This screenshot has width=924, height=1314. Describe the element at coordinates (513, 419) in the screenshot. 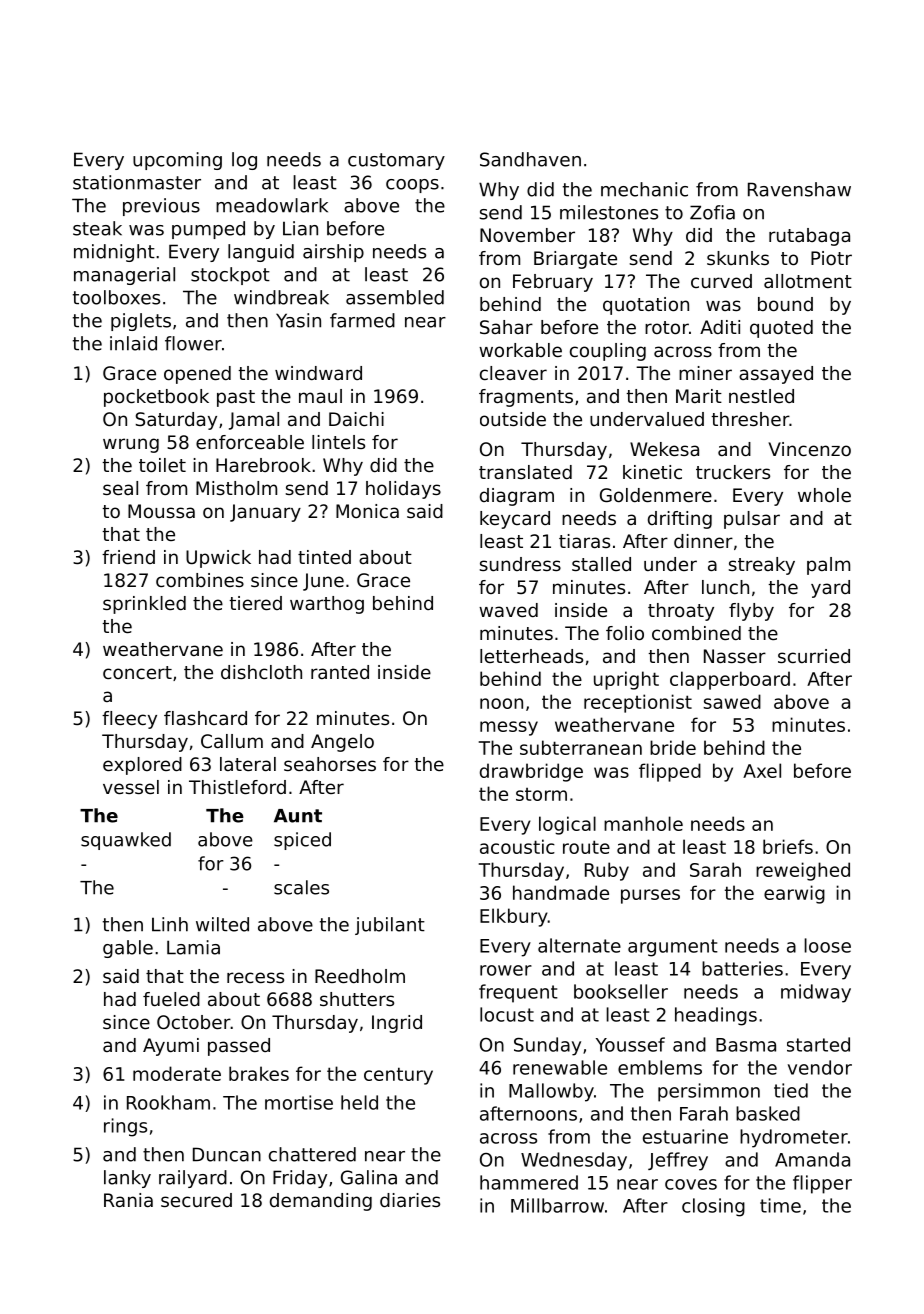

I see `outside` at that location.
